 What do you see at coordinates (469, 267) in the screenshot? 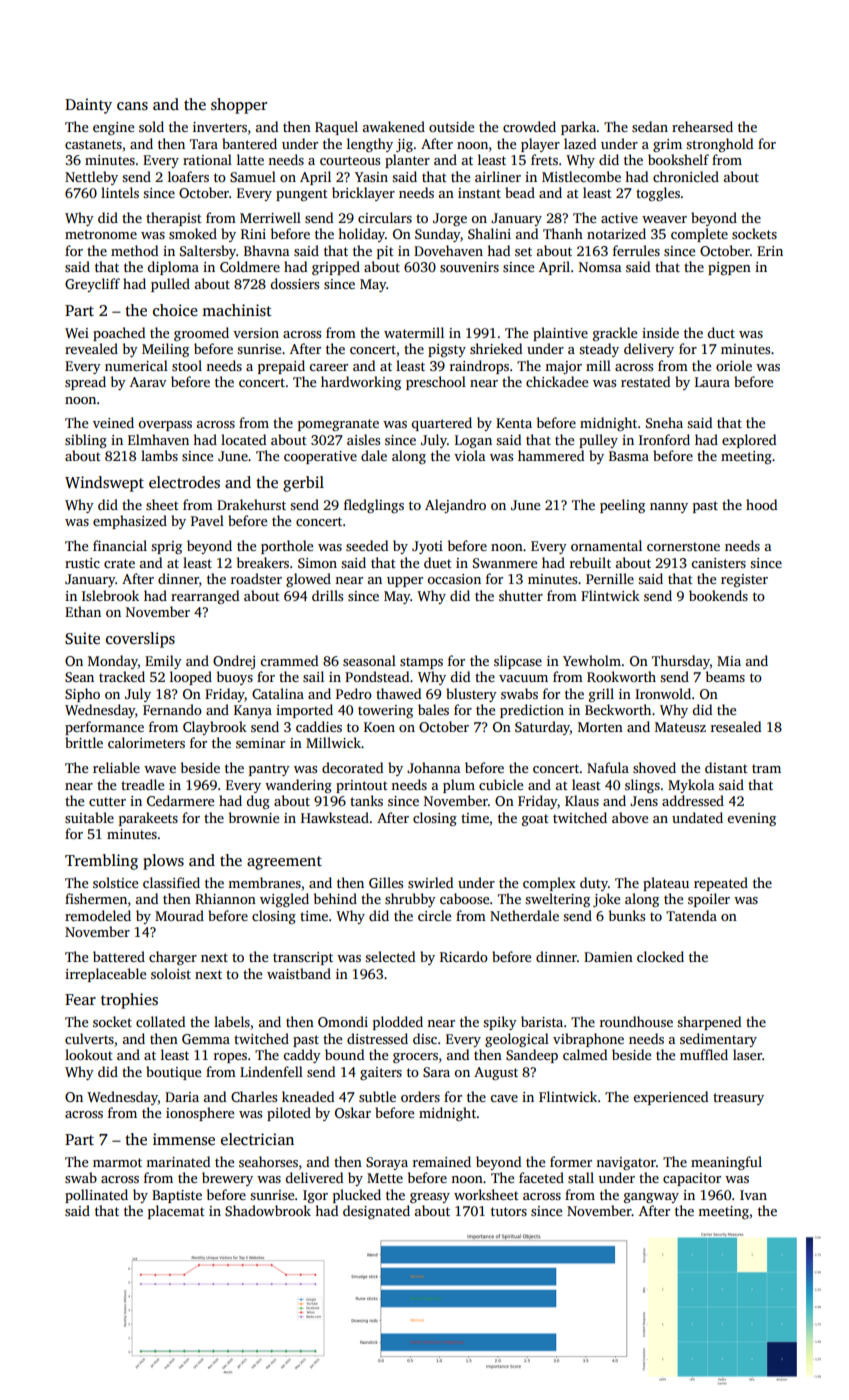
I see `souvenirs` at bounding box center [469, 267].
